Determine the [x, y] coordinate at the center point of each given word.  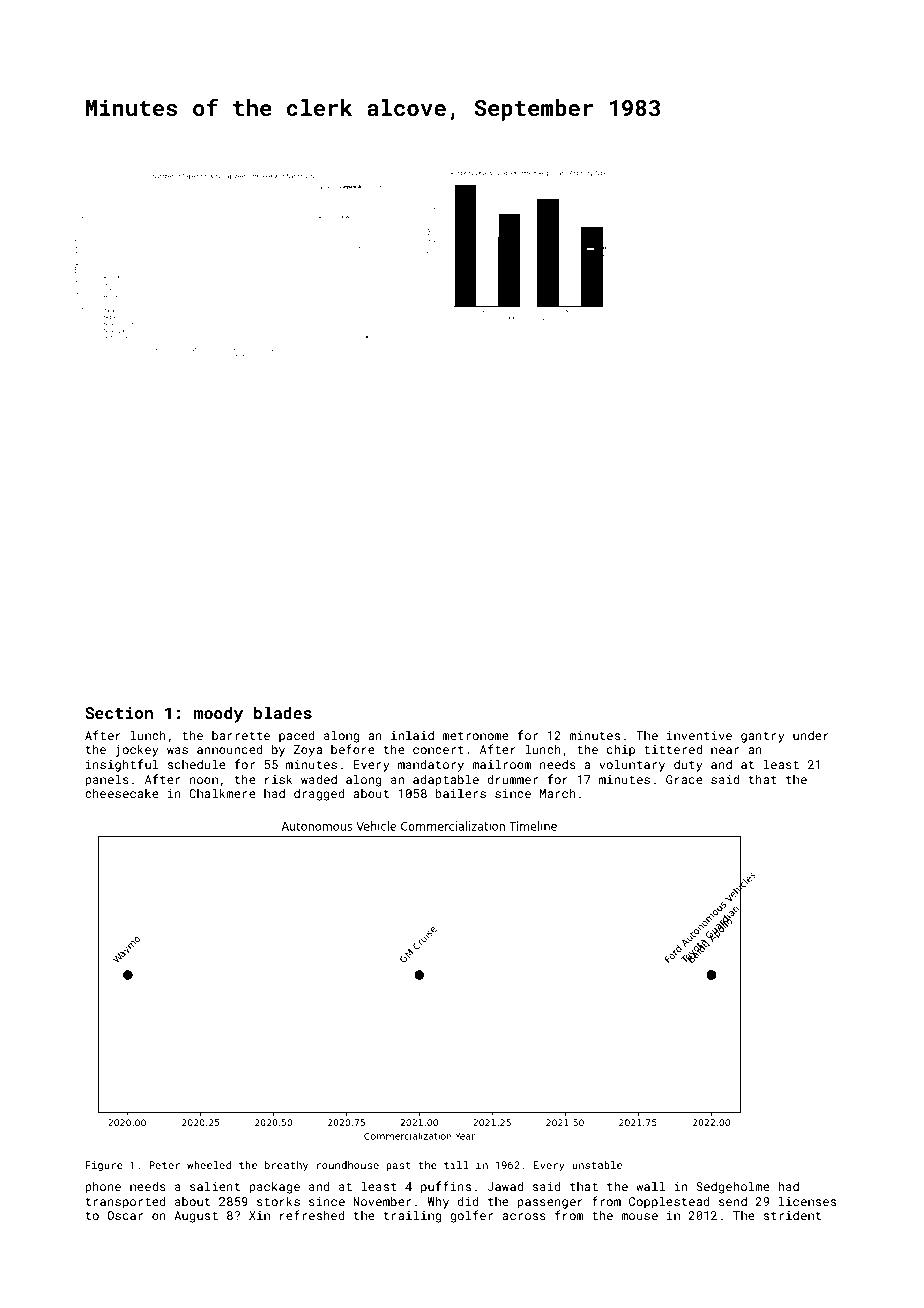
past [398, 1166]
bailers [460, 793]
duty [688, 766]
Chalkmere [222, 793]
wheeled [209, 1165]
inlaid [412, 735]
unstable [597, 1165]
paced [297, 736]
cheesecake [122, 793]
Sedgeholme [733, 1187]
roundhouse [348, 1165]
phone [103, 1187]
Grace [684, 779]
